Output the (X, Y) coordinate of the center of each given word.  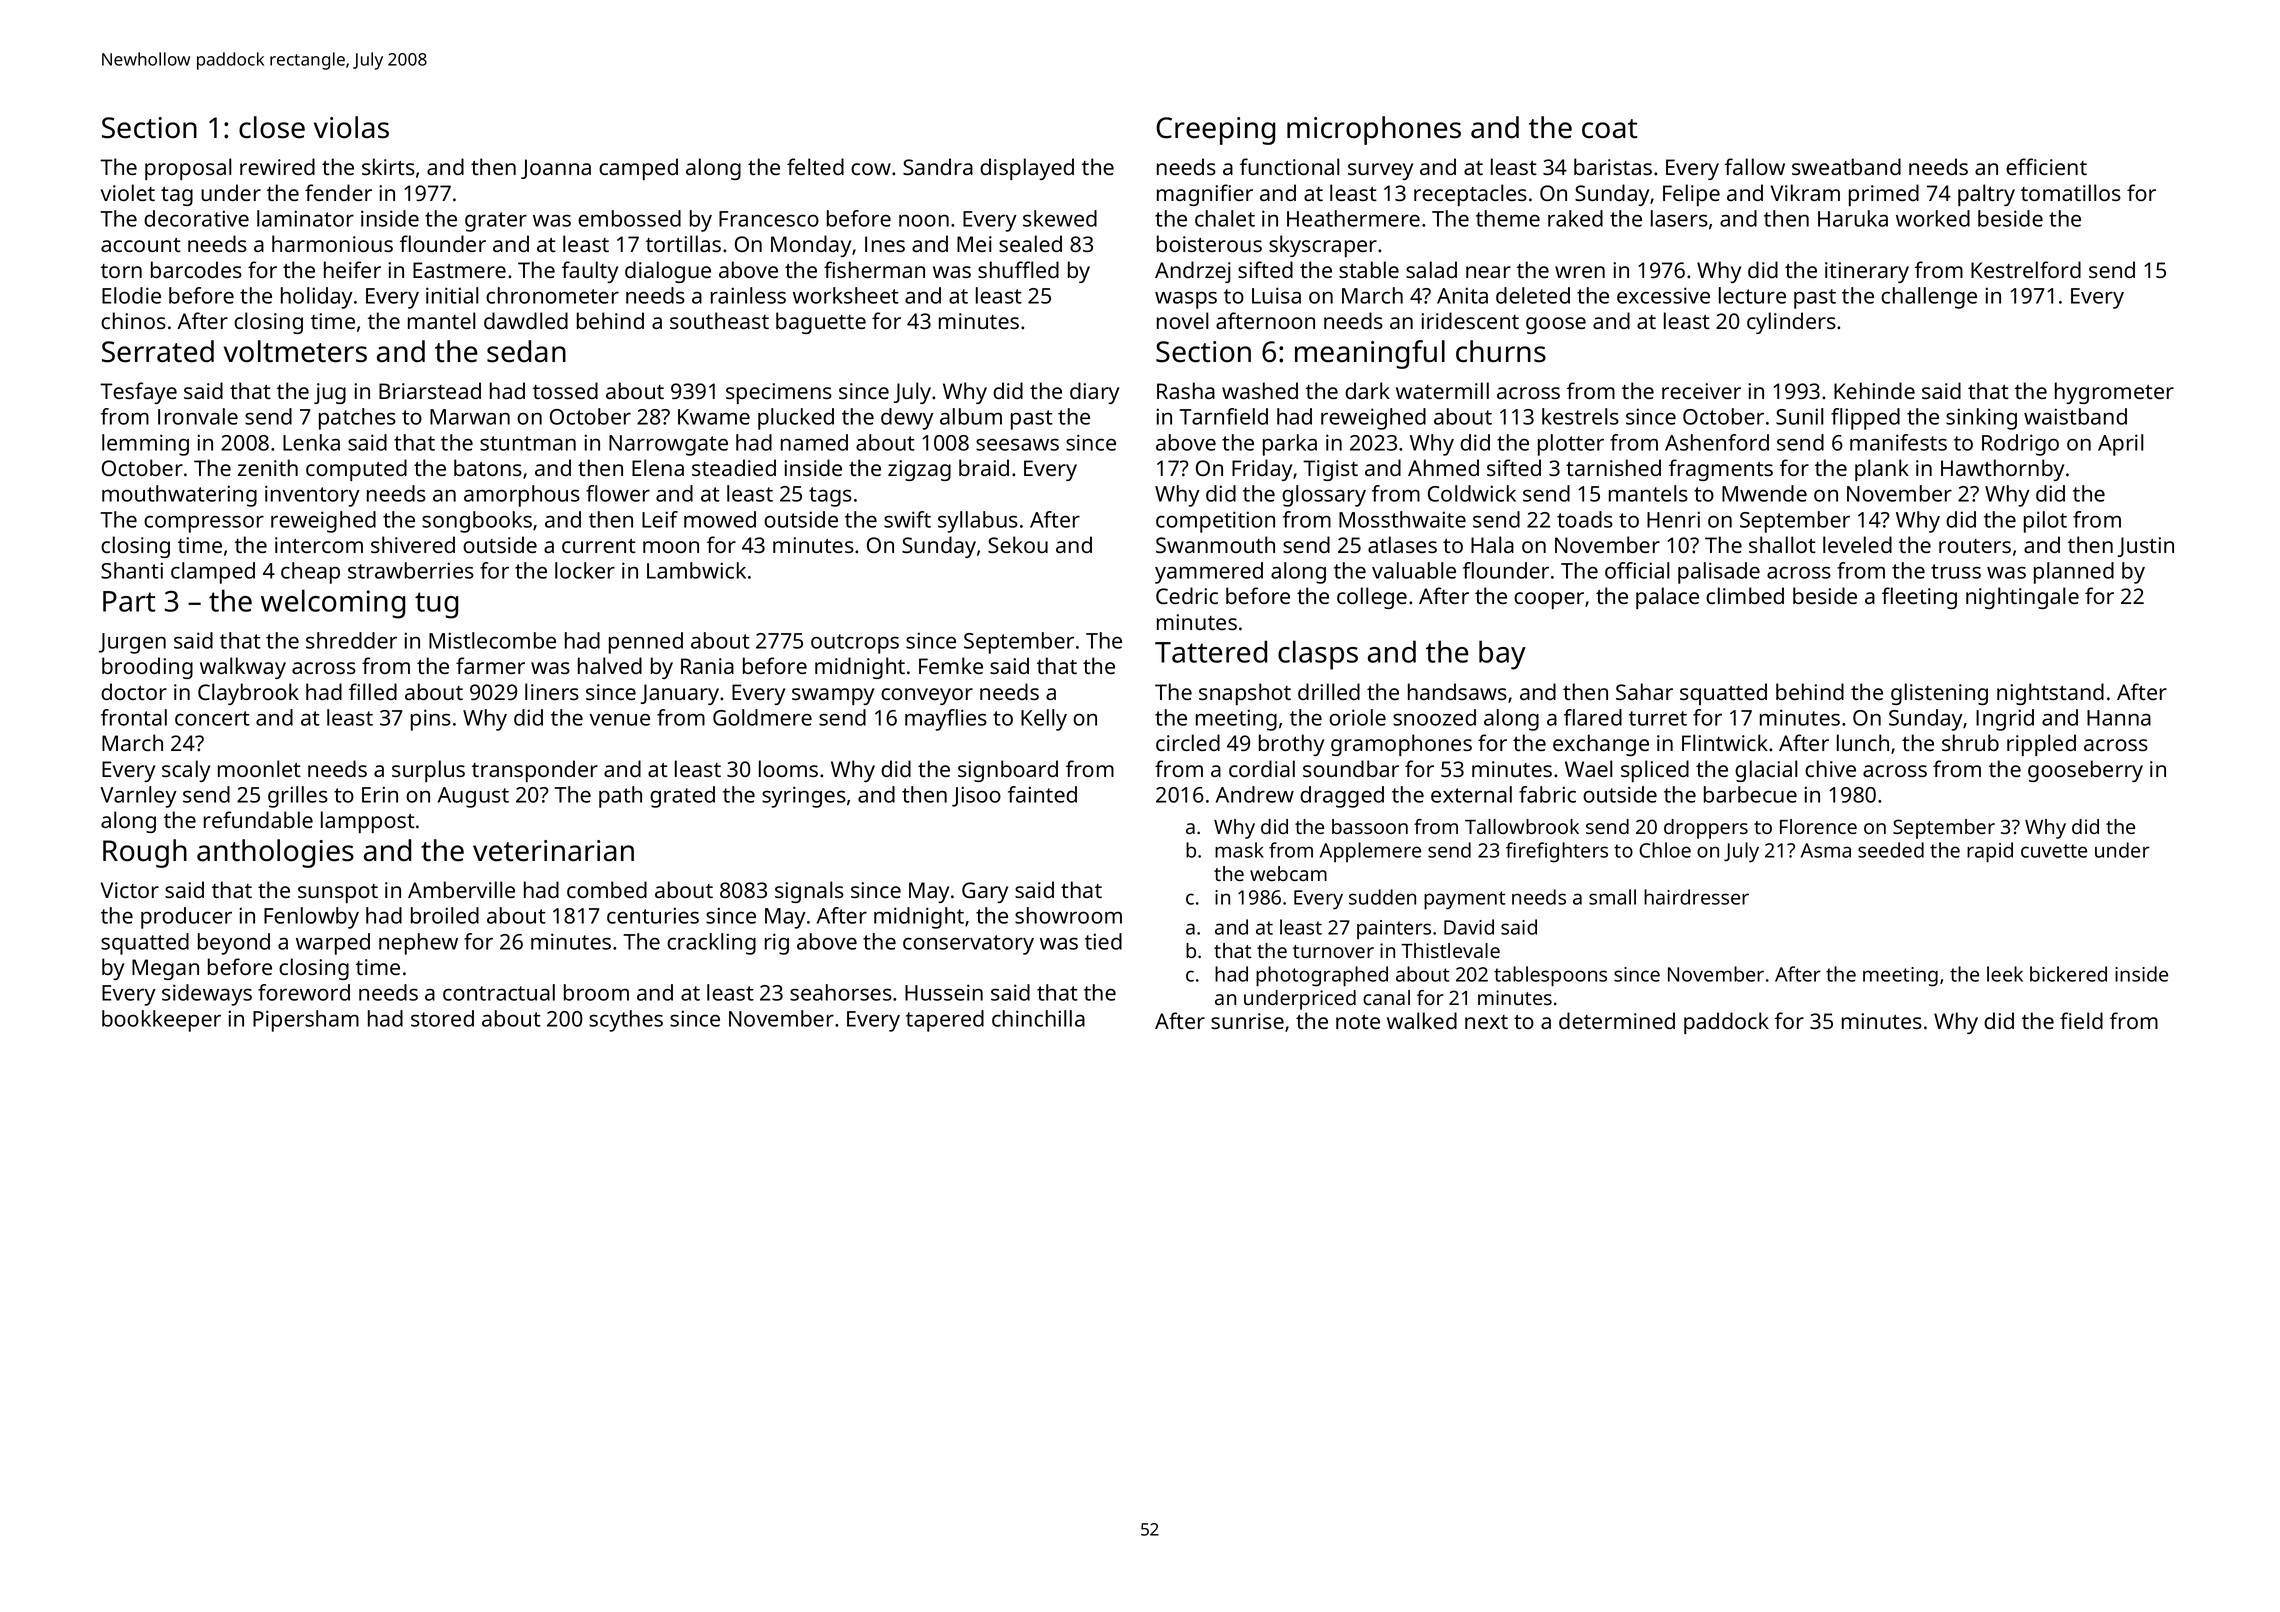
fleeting (1919, 598)
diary (1094, 393)
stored (442, 1018)
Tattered (1211, 651)
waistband (2075, 416)
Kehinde (1874, 390)
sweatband (1846, 166)
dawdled (526, 320)
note (1358, 1022)
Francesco (769, 219)
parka (1290, 445)
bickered (2068, 974)
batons (488, 467)
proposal (188, 169)
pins (431, 720)
